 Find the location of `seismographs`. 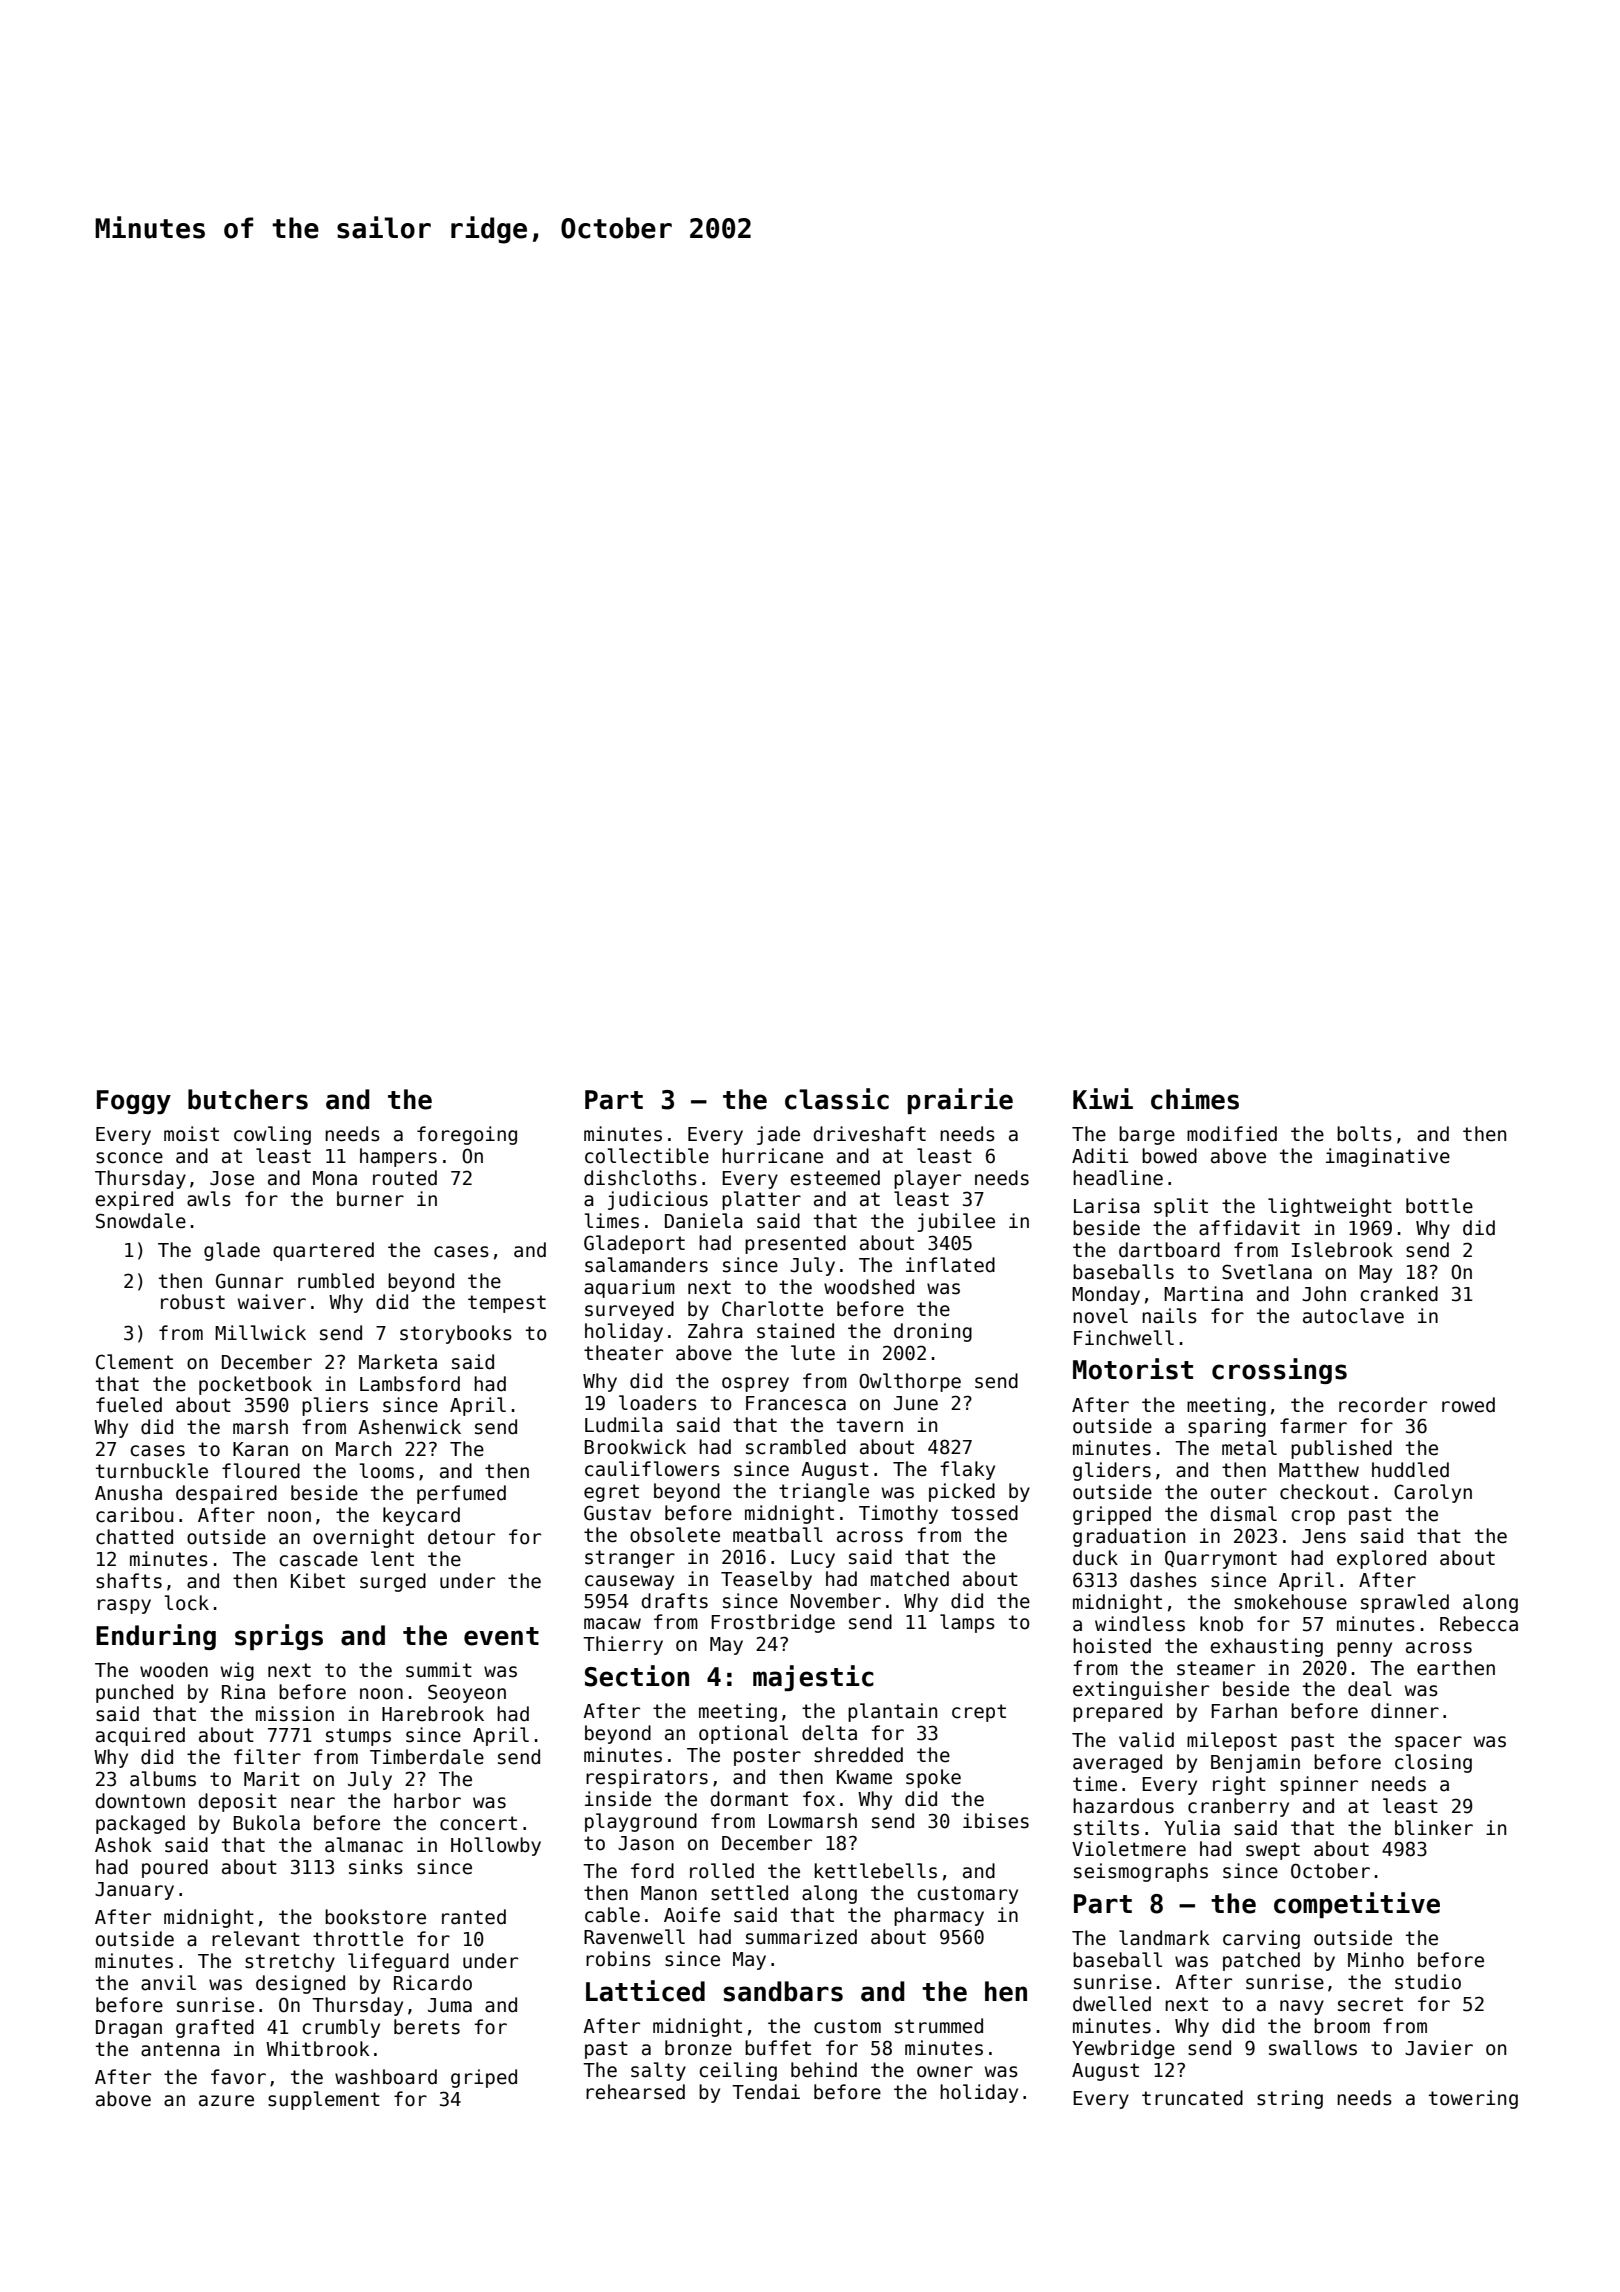

seismographs is located at coordinates (1141, 1872).
